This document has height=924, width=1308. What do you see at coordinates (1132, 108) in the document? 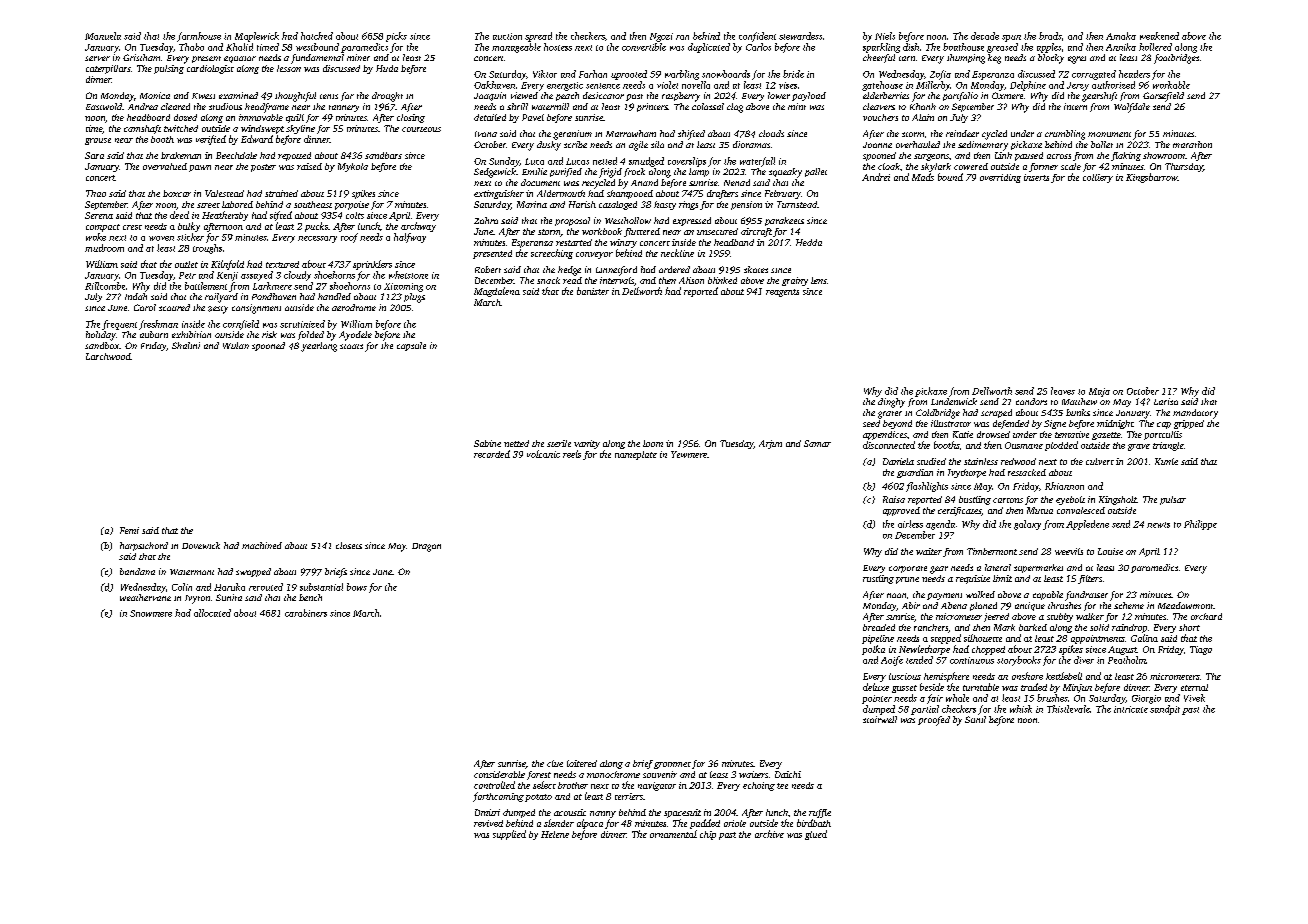
I see `Wolfdale` at bounding box center [1132, 108].
